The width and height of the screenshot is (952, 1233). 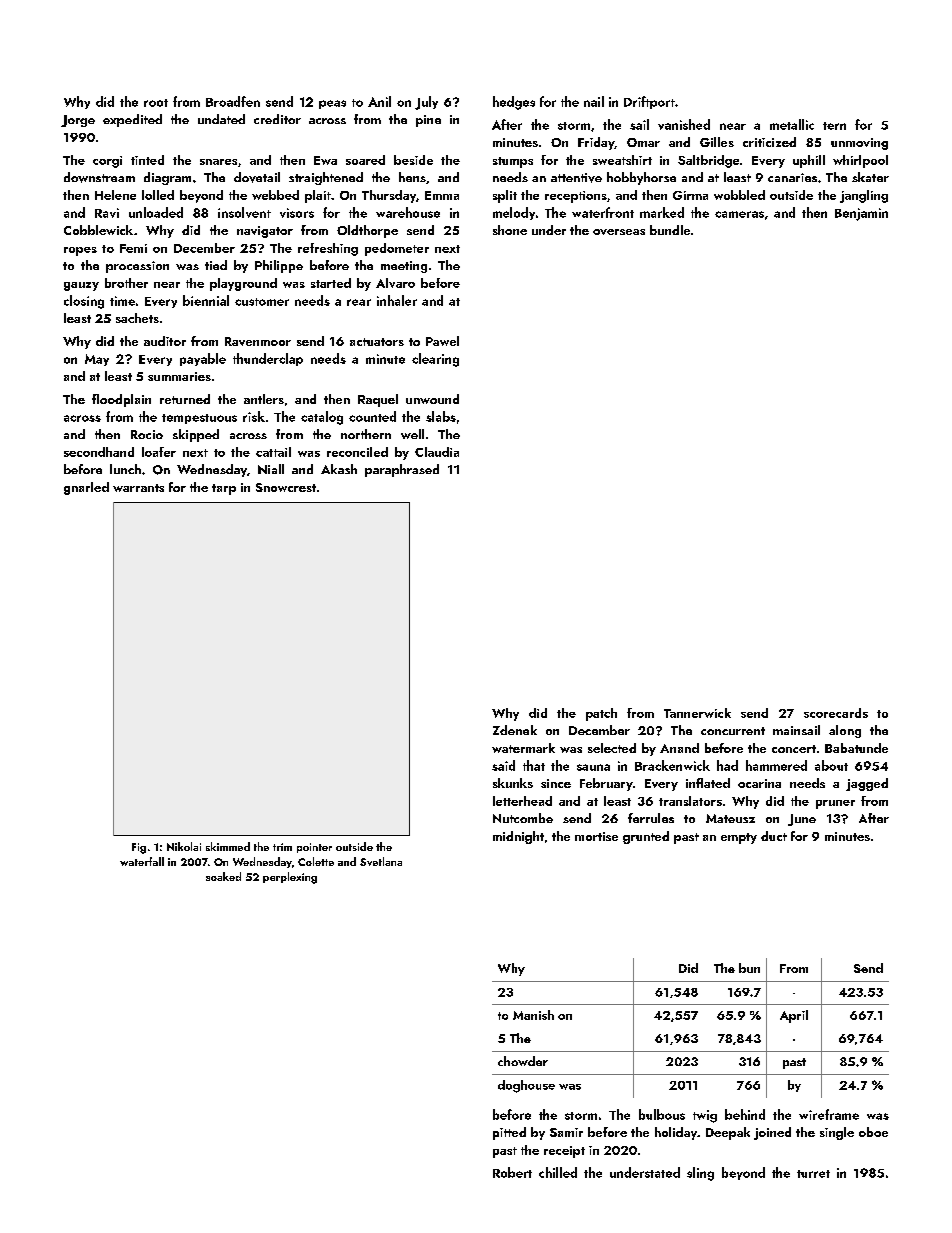 I want to click on secondhand, so click(x=99, y=452).
